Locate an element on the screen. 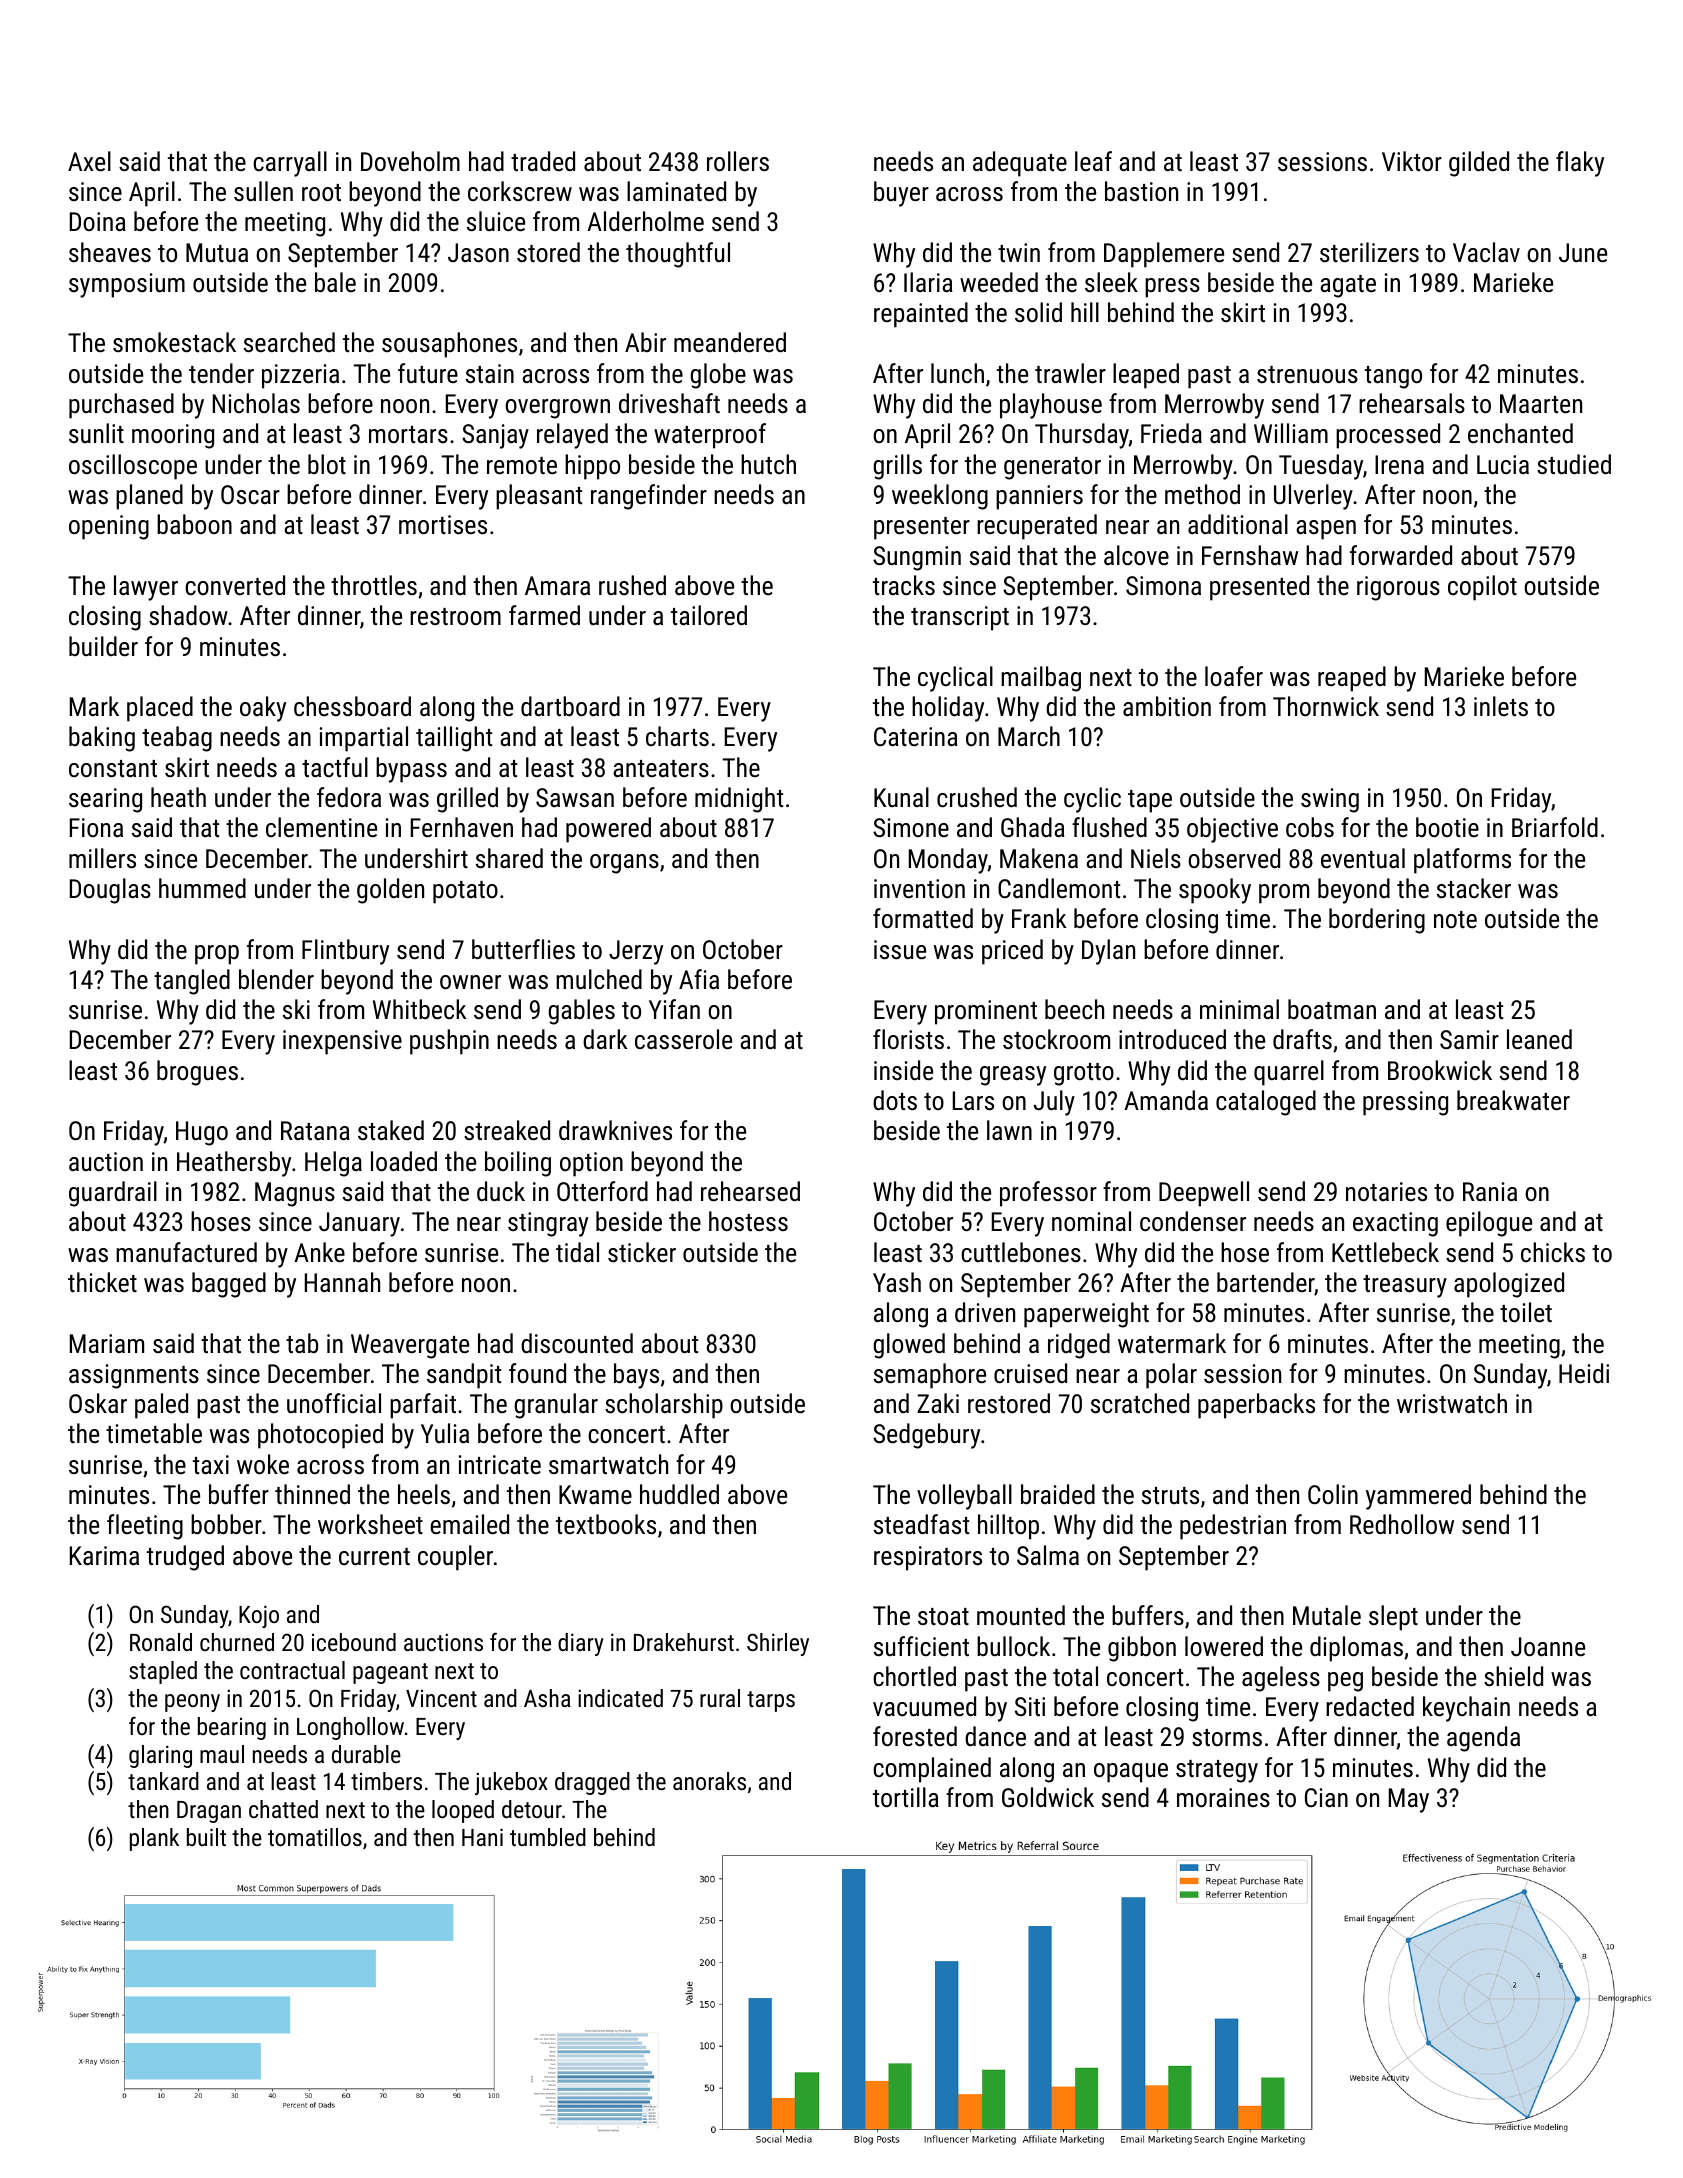 The width and height of the screenshot is (1683, 2178). processed is located at coordinates (1388, 436).
